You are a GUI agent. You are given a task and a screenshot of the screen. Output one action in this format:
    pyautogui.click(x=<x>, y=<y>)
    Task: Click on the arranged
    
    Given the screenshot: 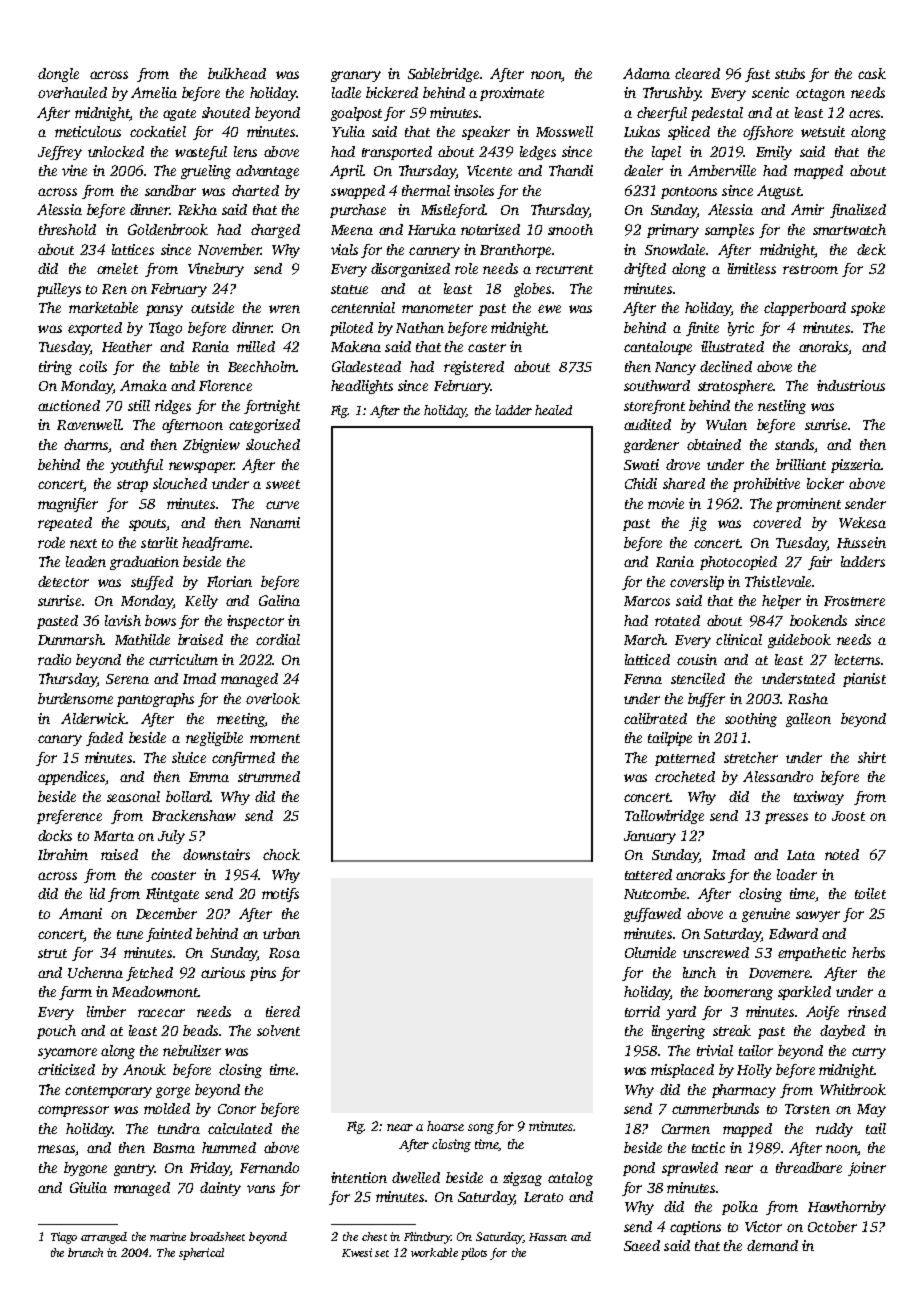 What is the action you would take?
    pyautogui.click(x=104, y=1238)
